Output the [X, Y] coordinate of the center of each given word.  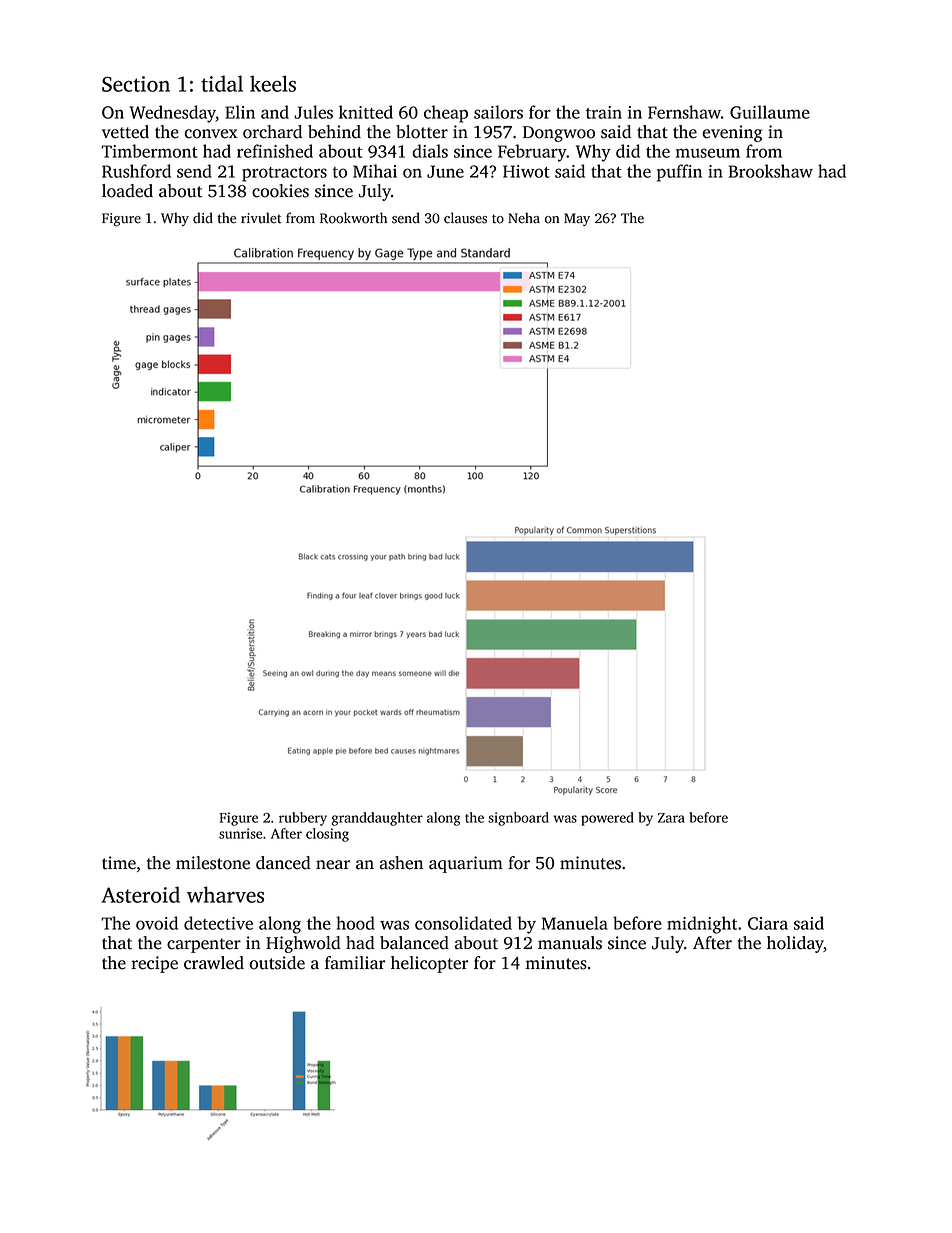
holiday [795, 944]
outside [277, 963]
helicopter [430, 964]
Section [136, 84]
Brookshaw [771, 171]
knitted [366, 112]
